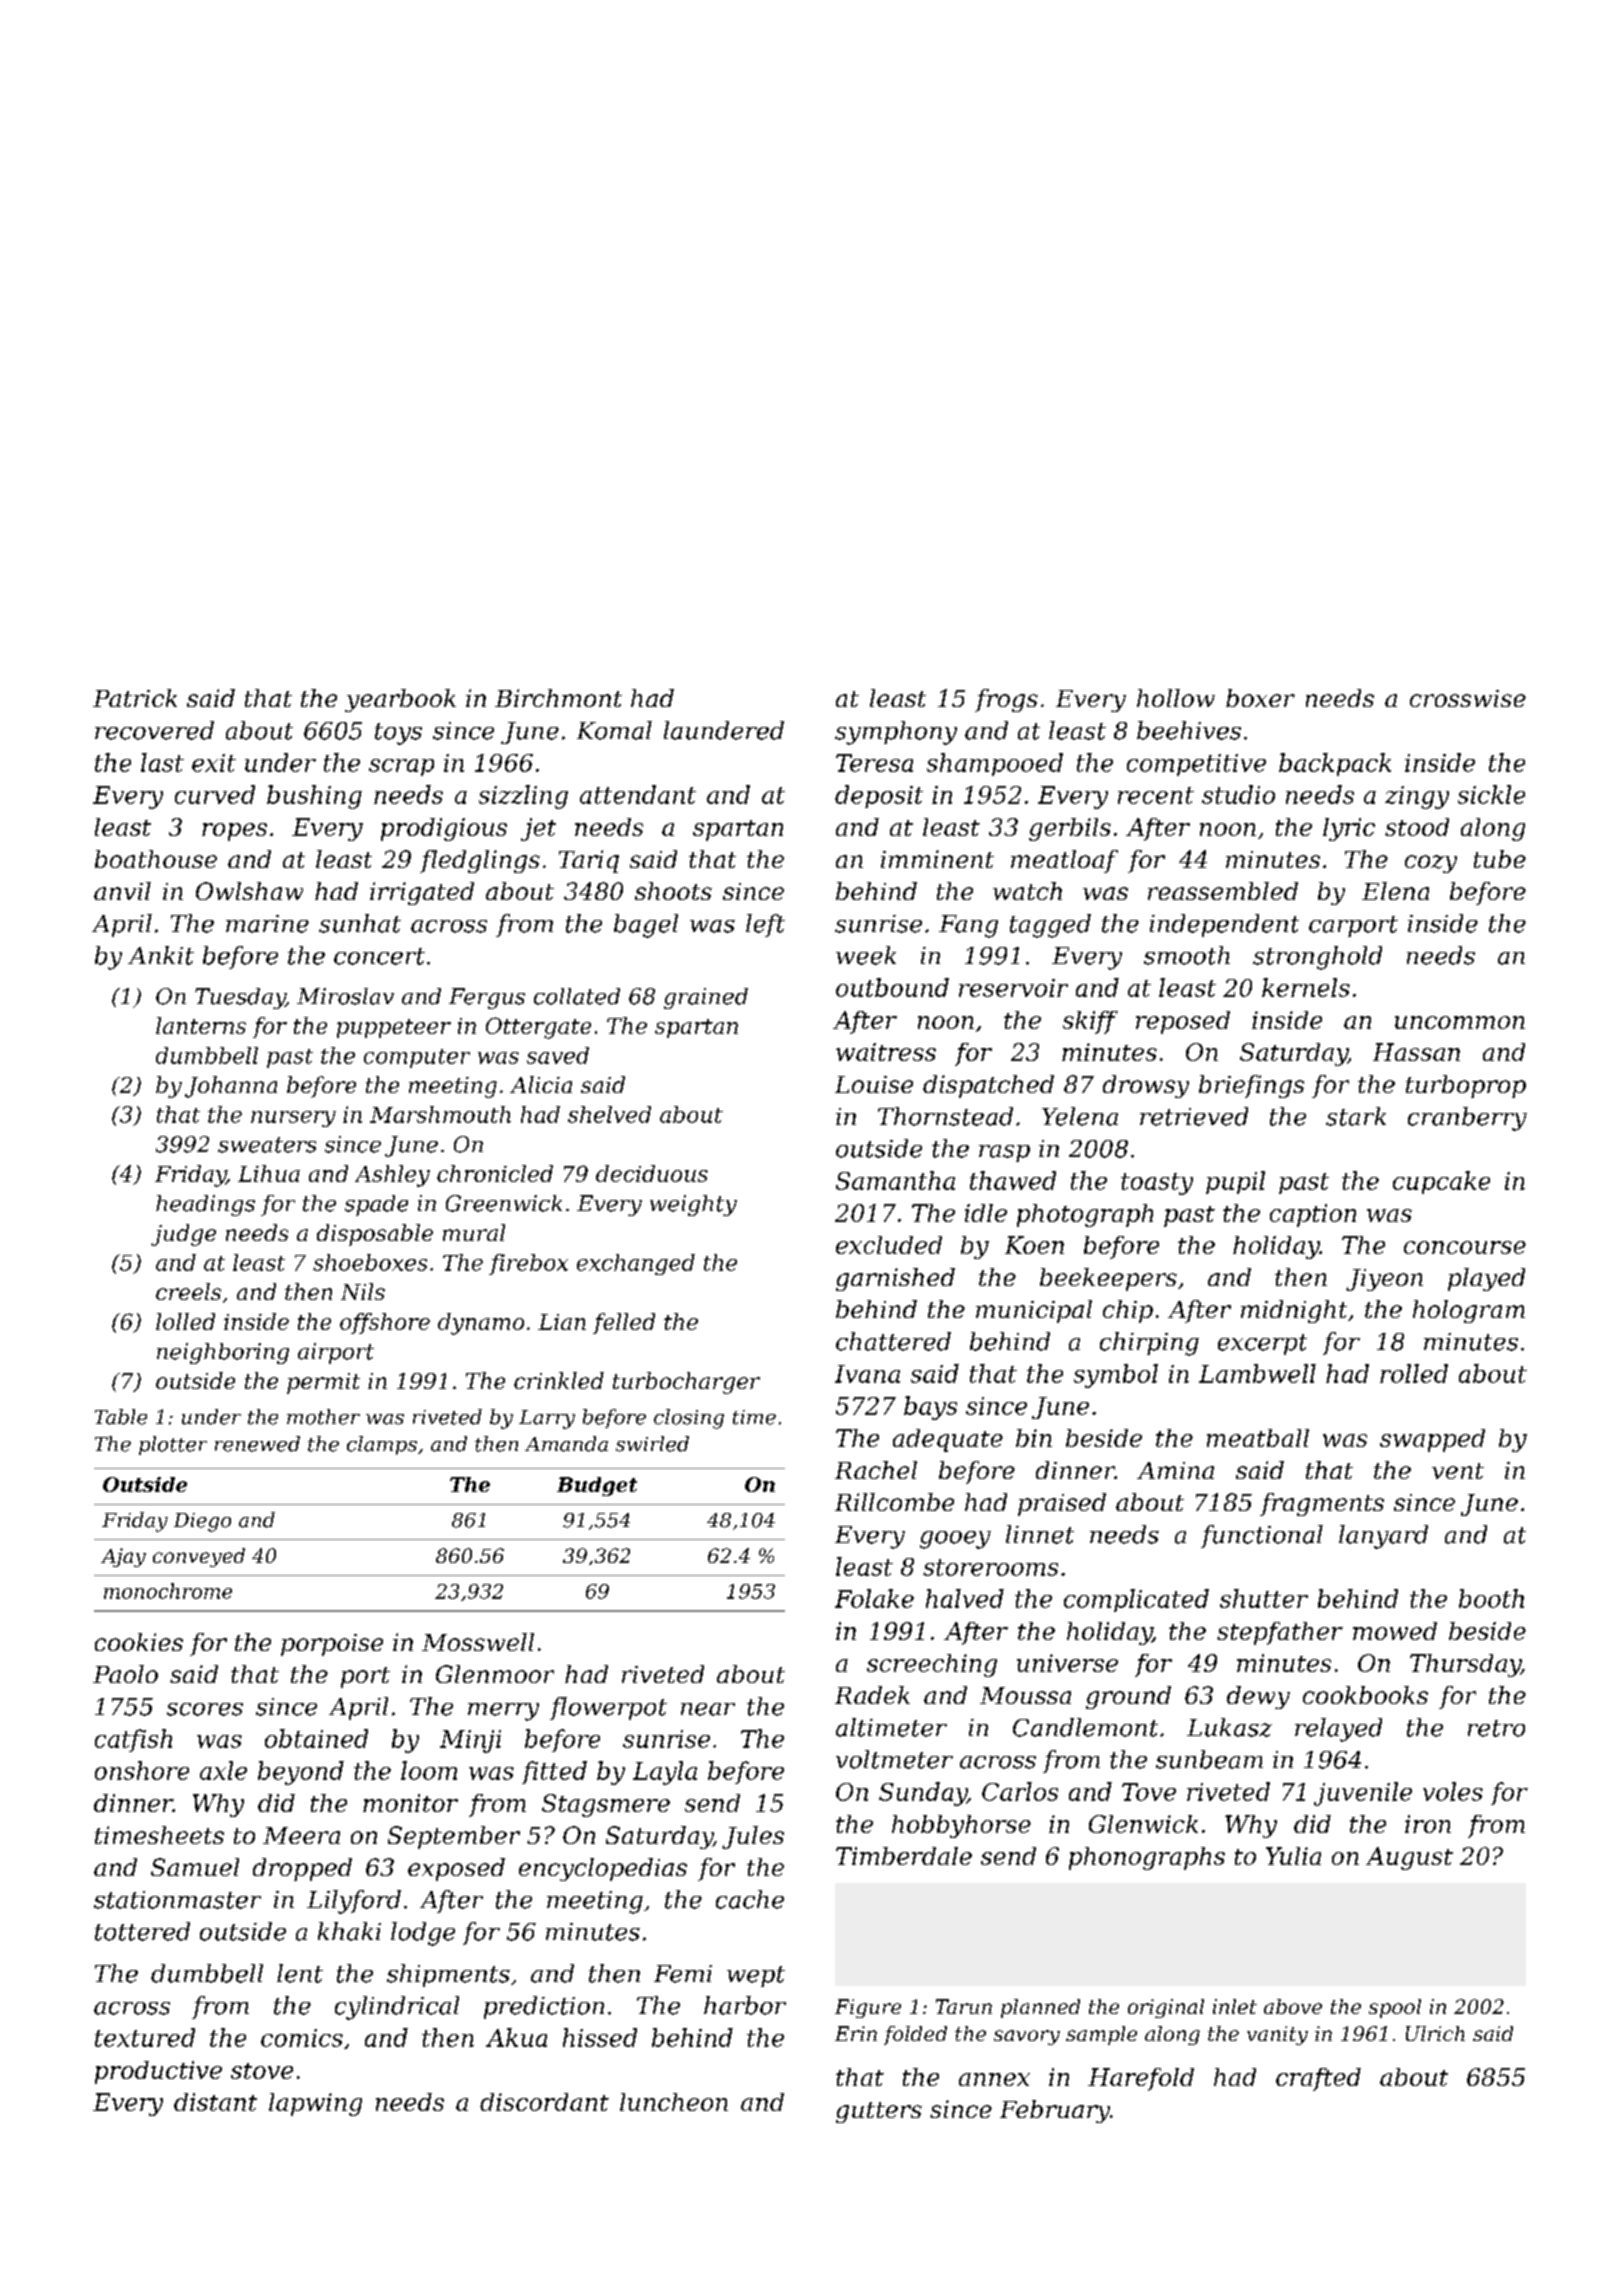 The height and width of the document is (2292, 1620). What do you see at coordinates (1006, 700) in the document?
I see `frogs` at bounding box center [1006, 700].
